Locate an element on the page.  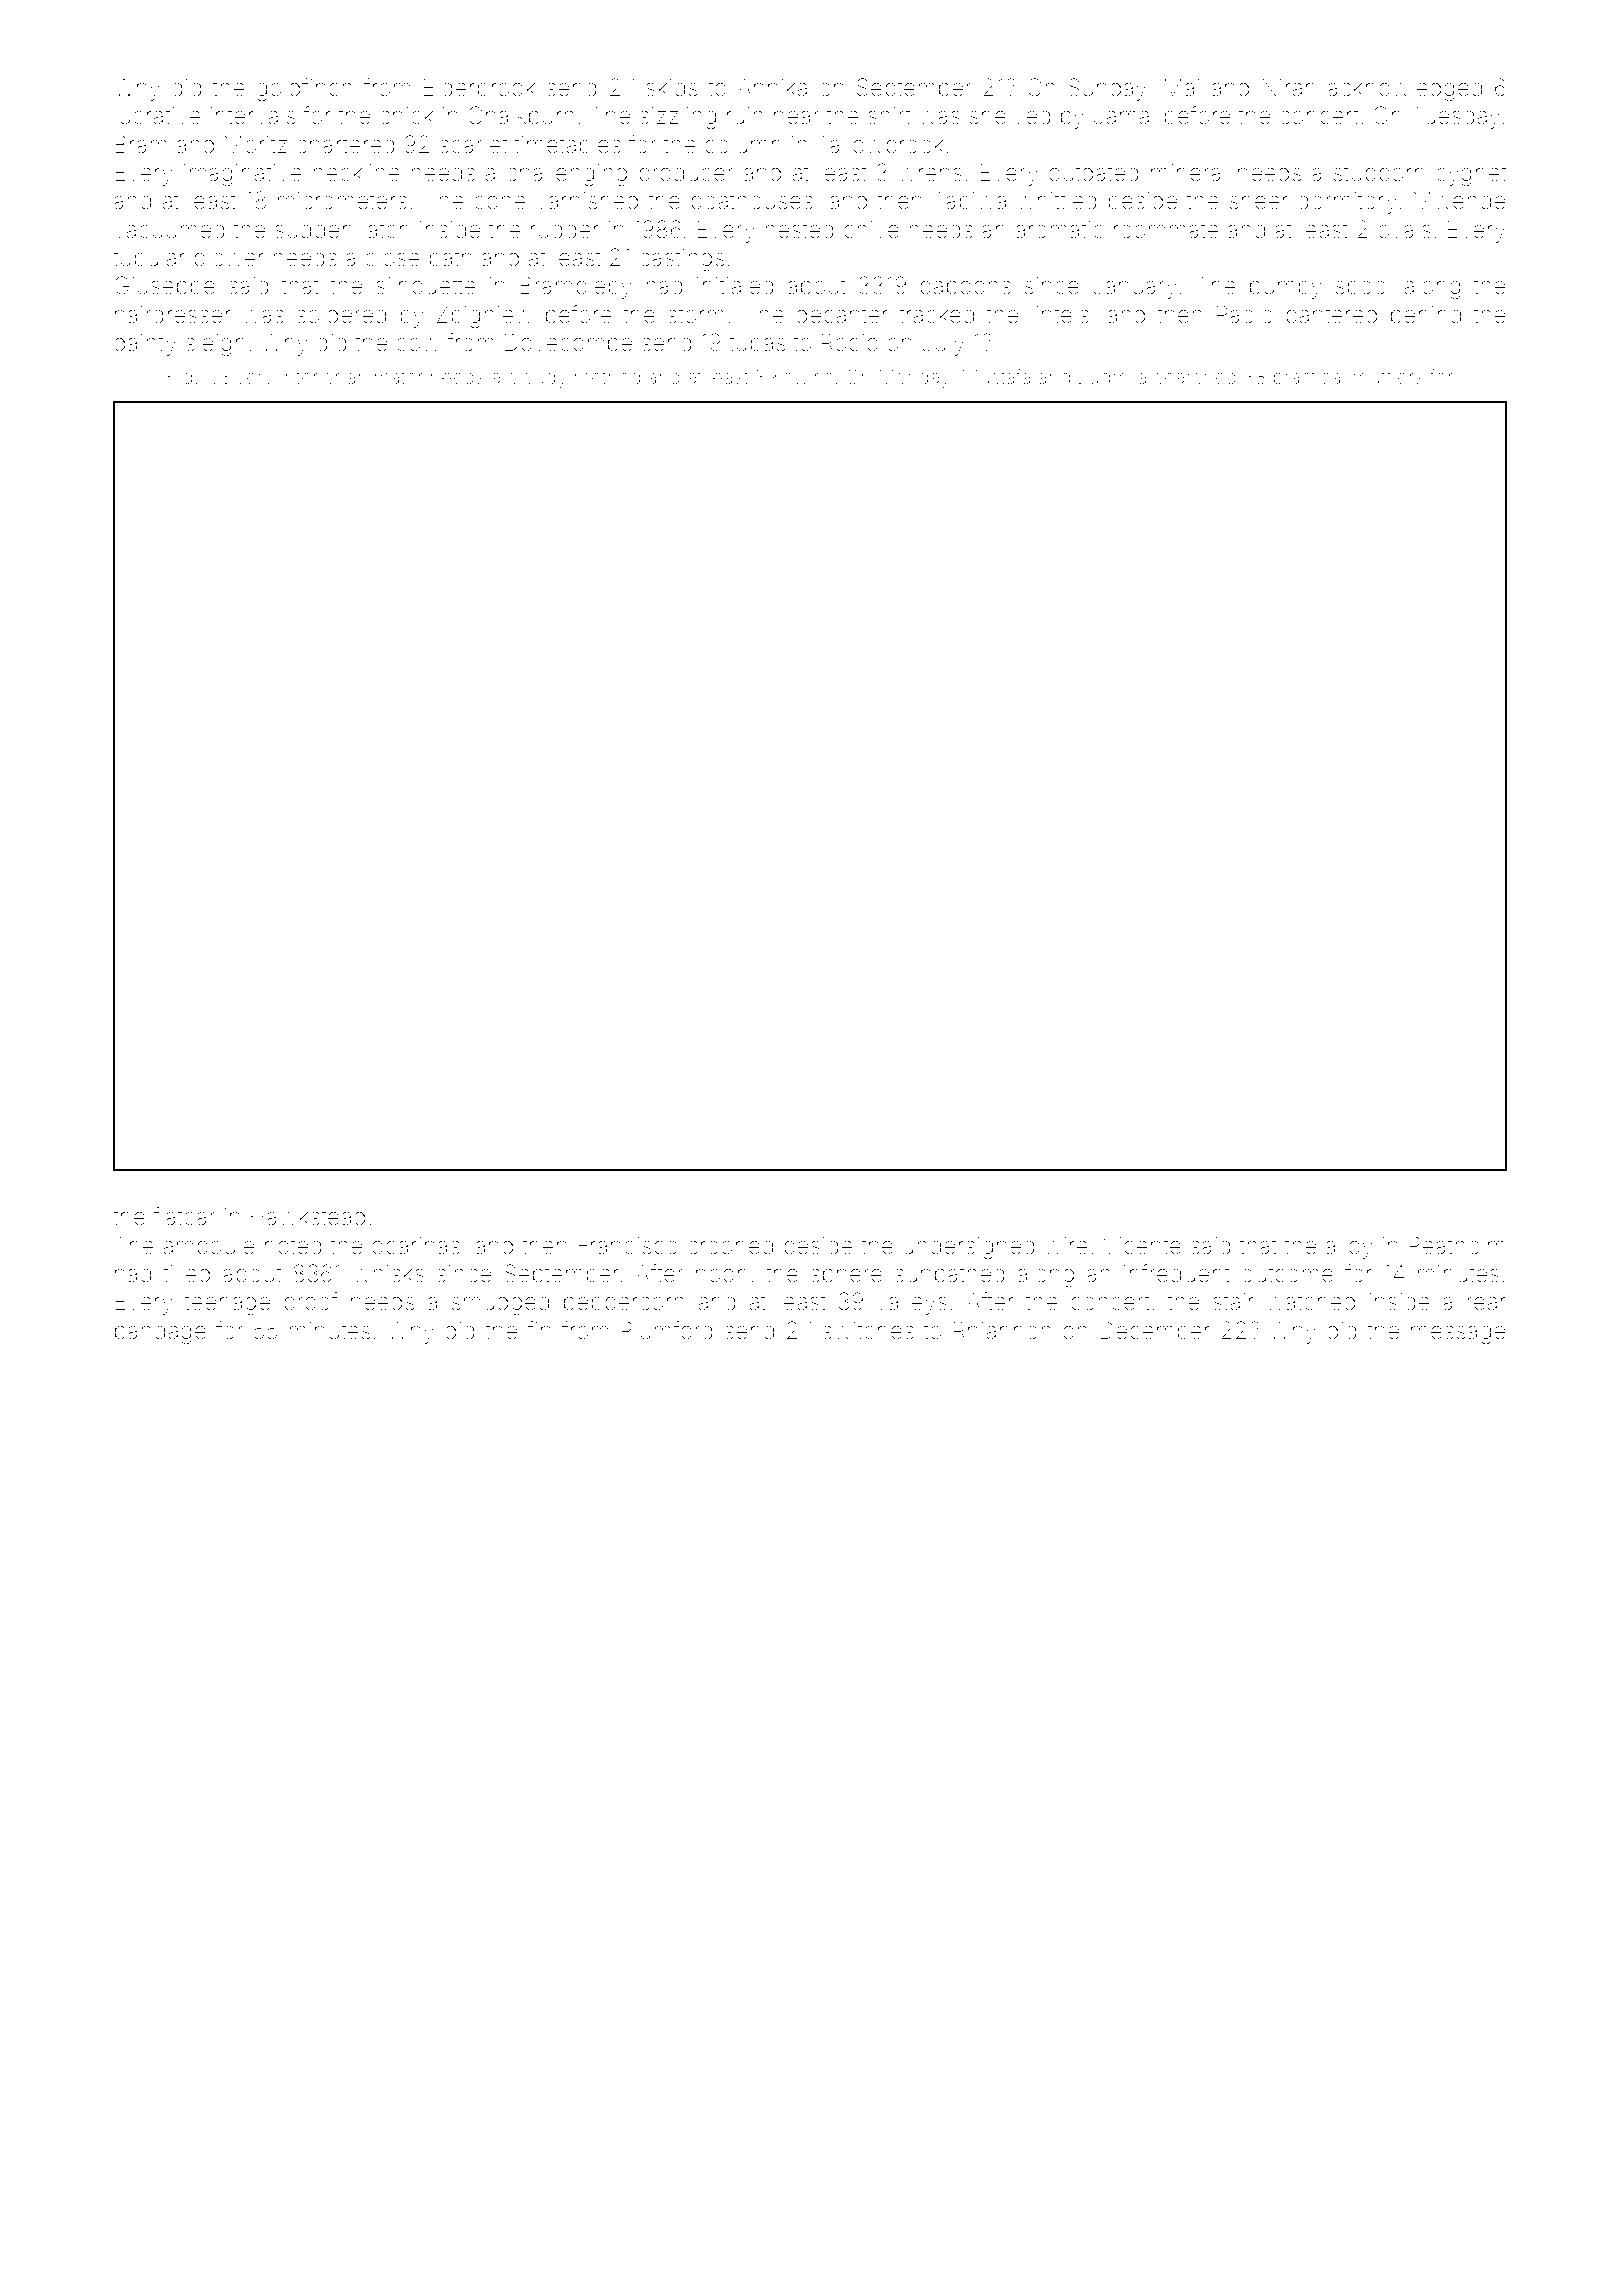
Monday is located at coordinates (914, 378).
